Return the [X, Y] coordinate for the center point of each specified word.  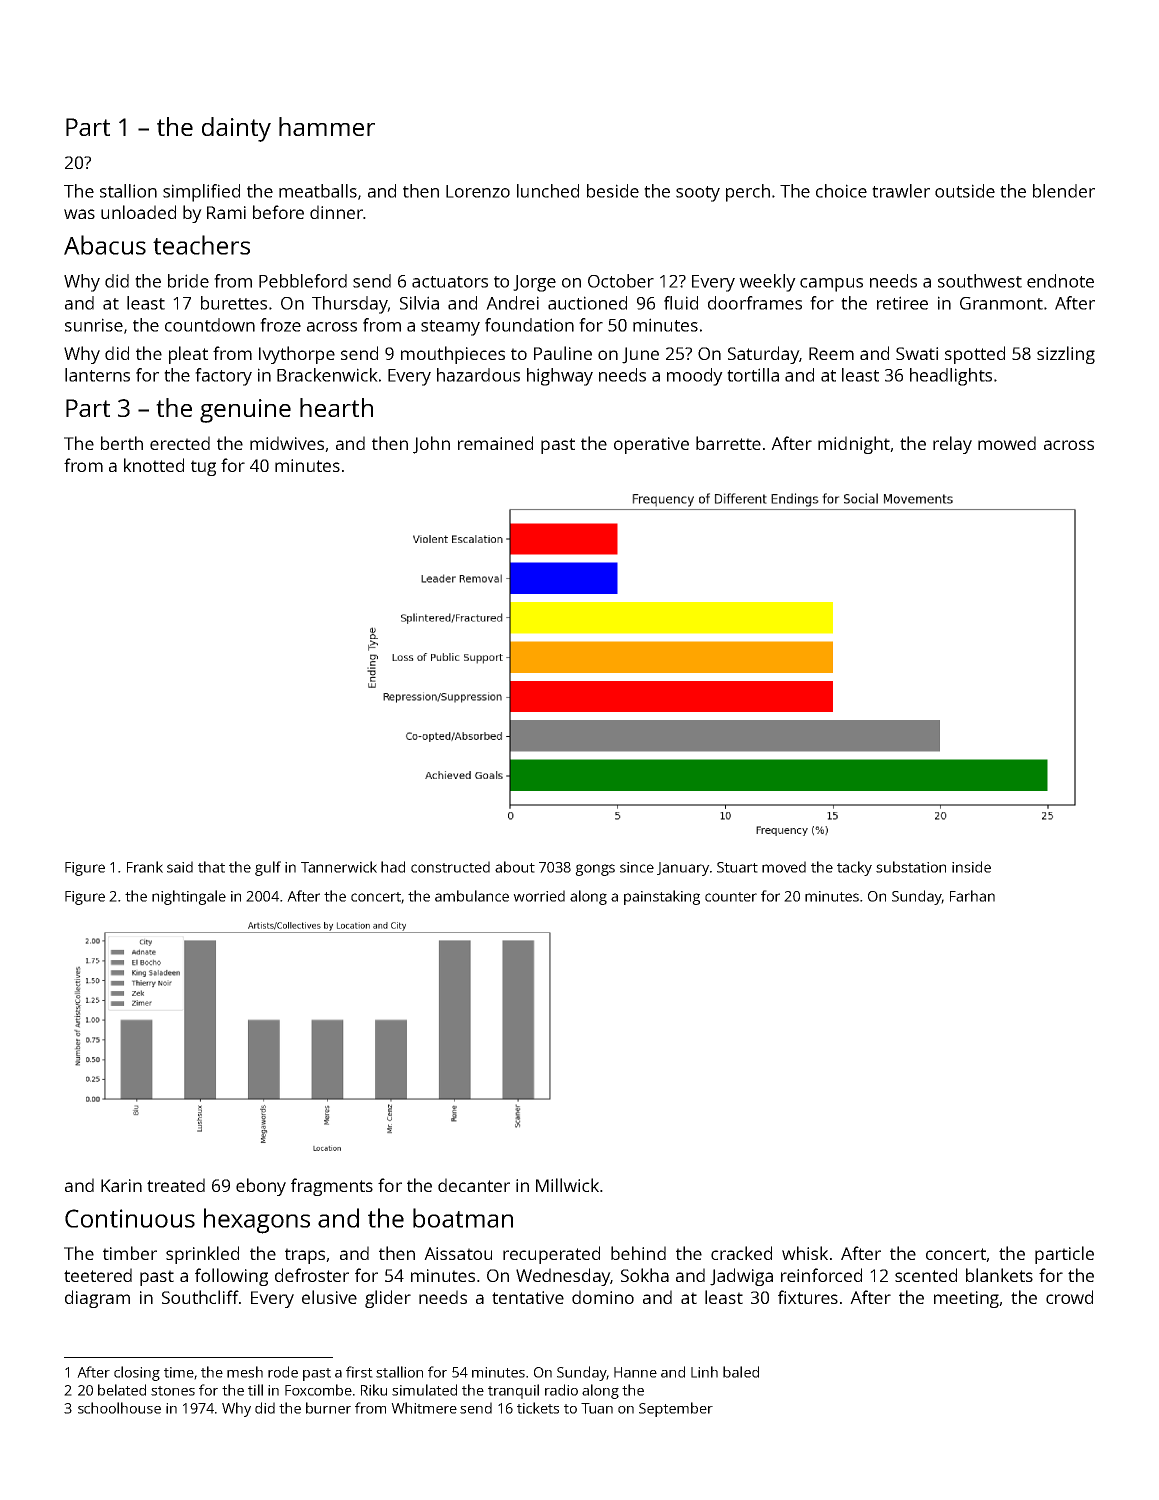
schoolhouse [119, 1408]
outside [965, 191]
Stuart [737, 867]
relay [952, 445]
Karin [121, 1185]
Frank [145, 867]
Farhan [972, 896]
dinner [336, 212]
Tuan [597, 1408]
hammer [327, 126]
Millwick [567, 1185]
